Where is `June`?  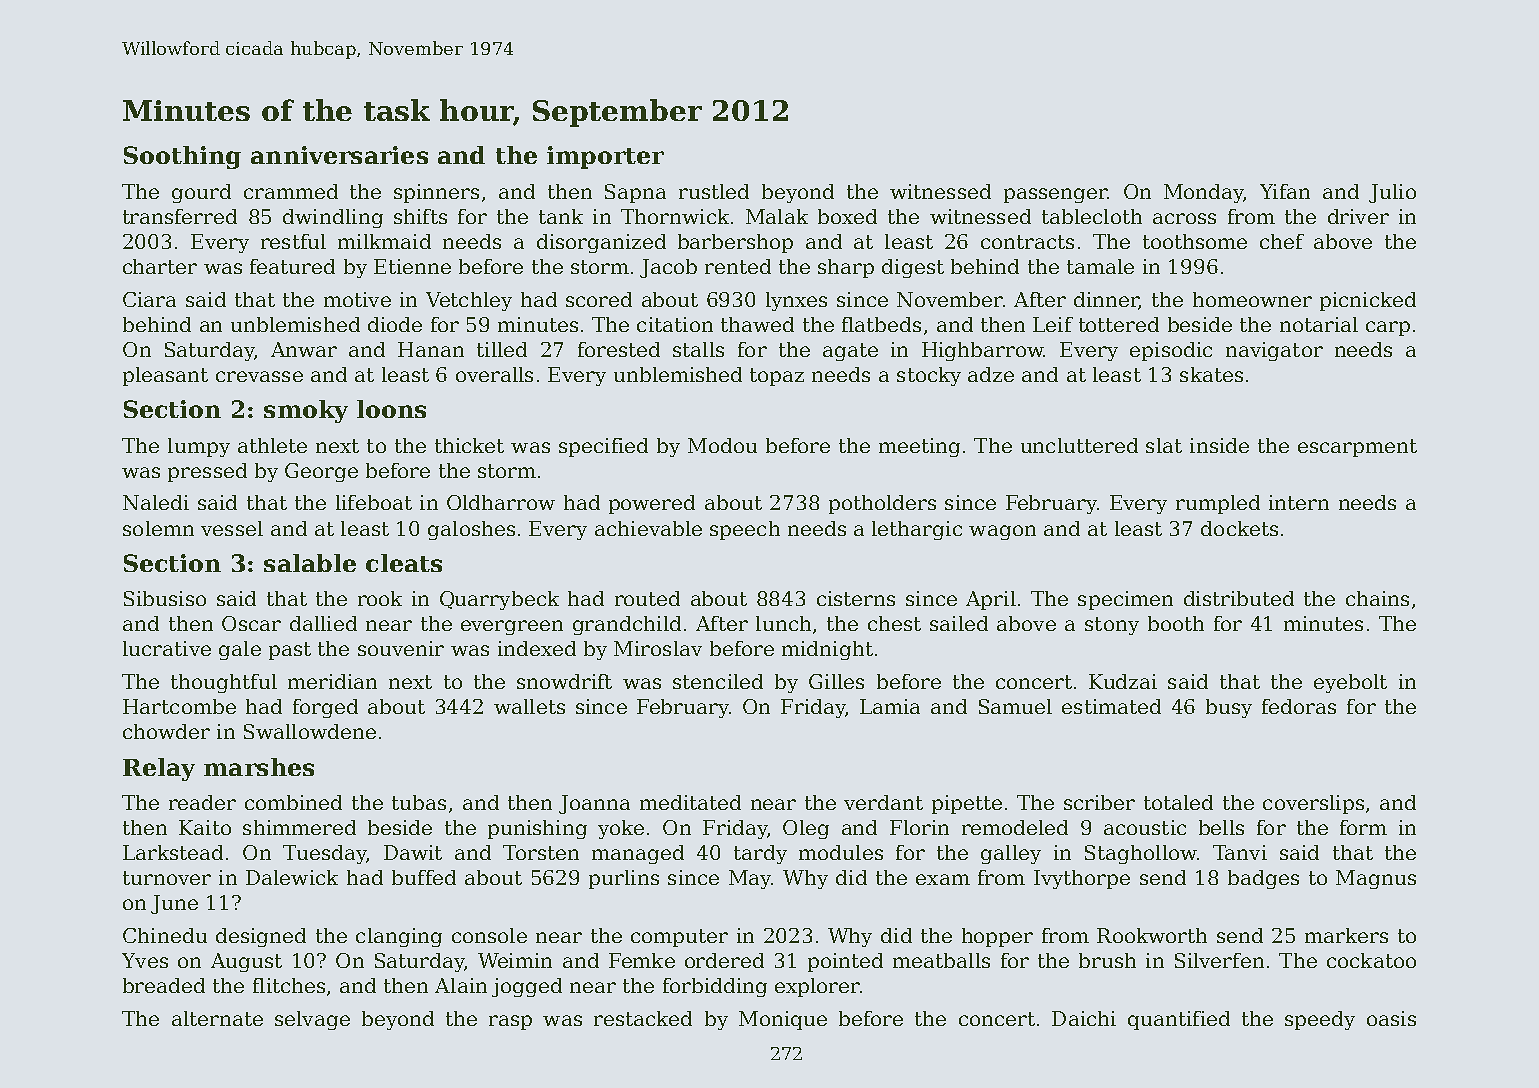
June is located at coordinates (174, 904).
